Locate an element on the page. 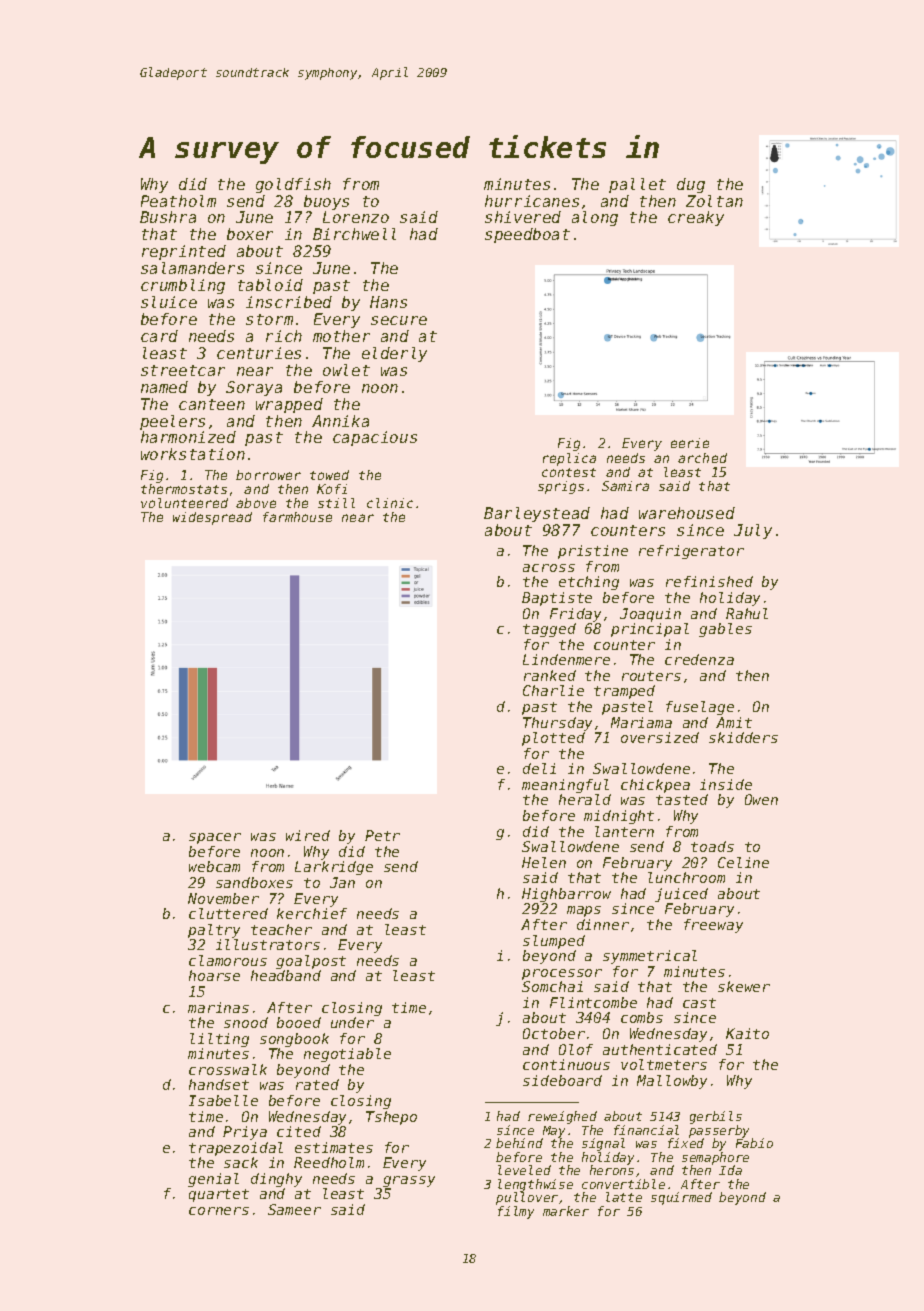  farmhouse is located at coordinates (297, 517).
